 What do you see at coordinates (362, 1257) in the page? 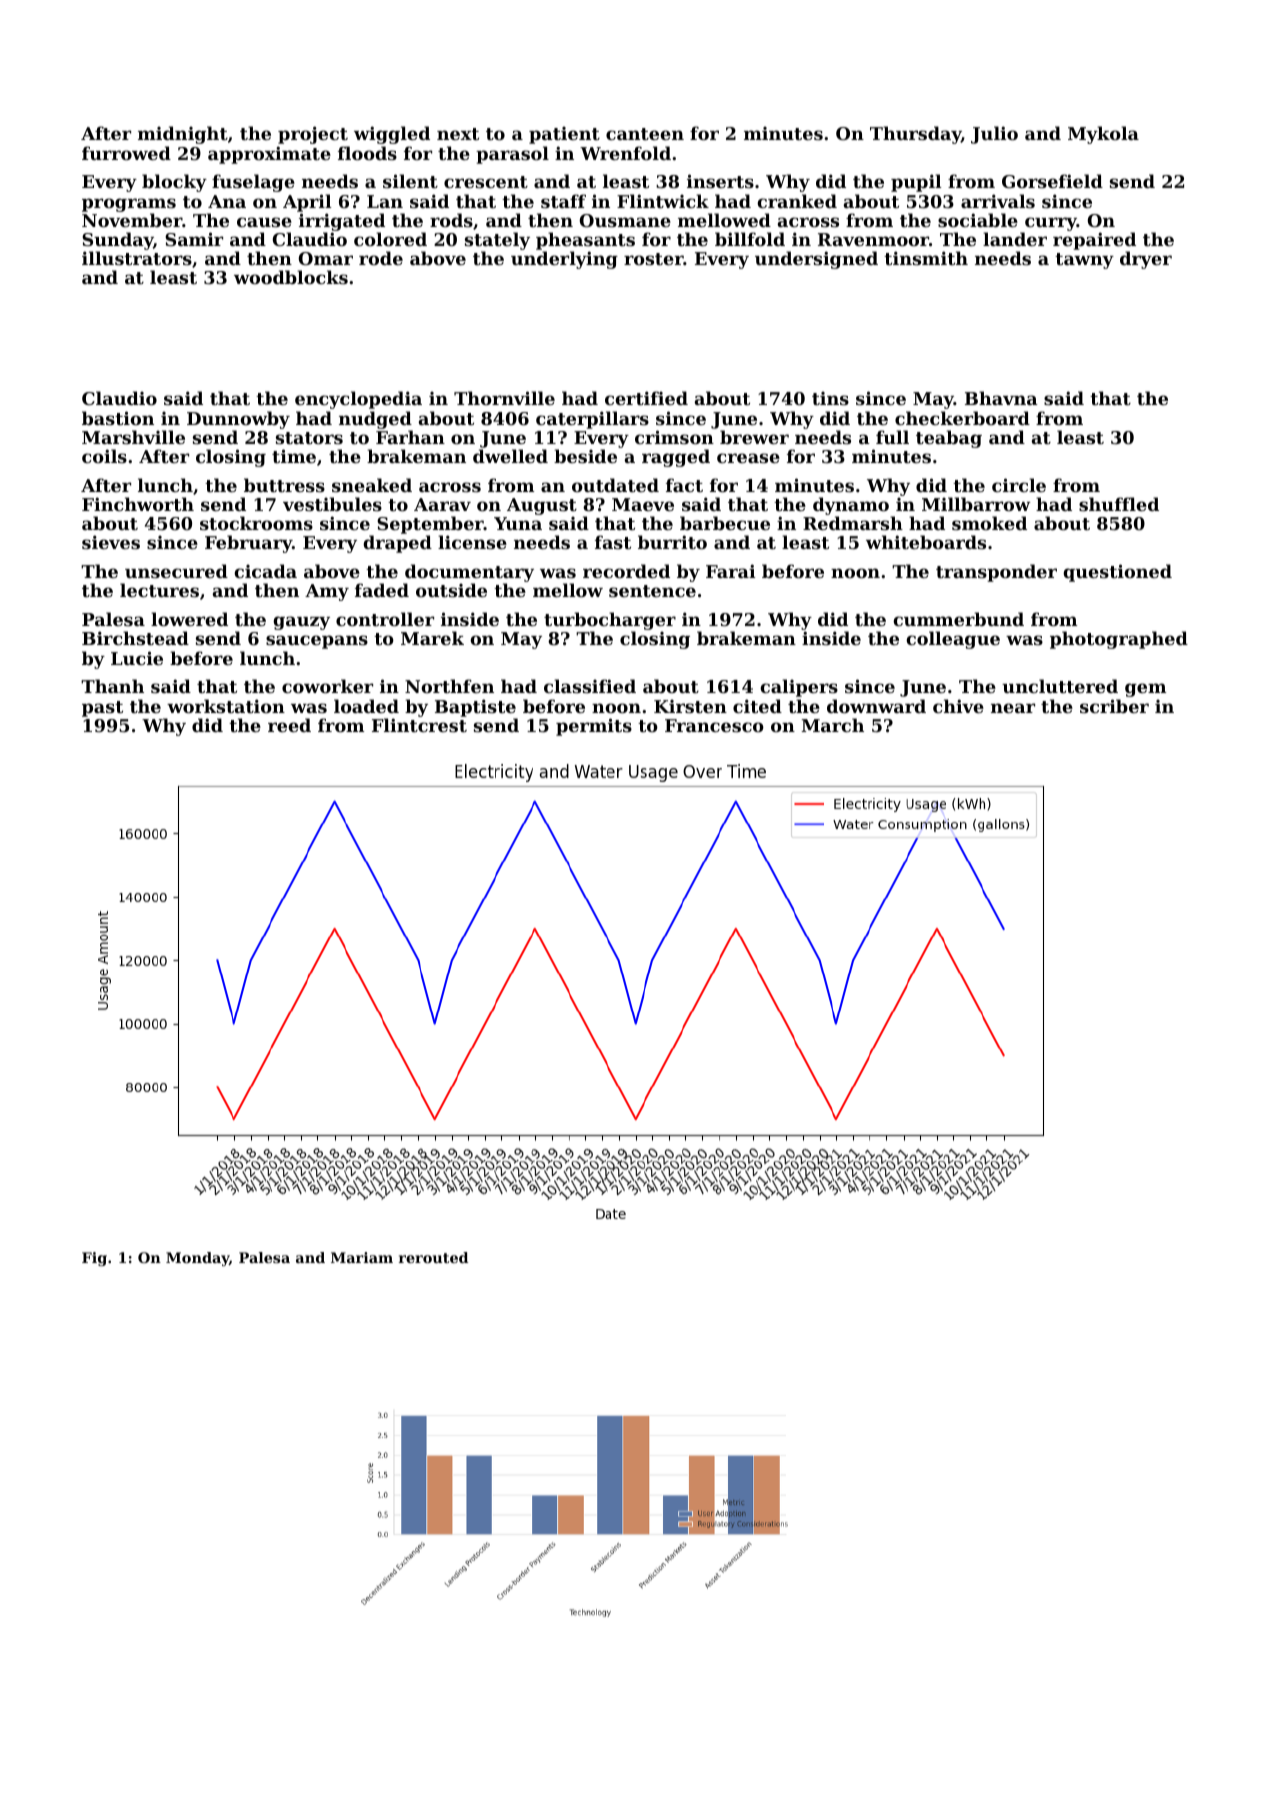
I see `Mariam` at bounding box center [362, 1257].
